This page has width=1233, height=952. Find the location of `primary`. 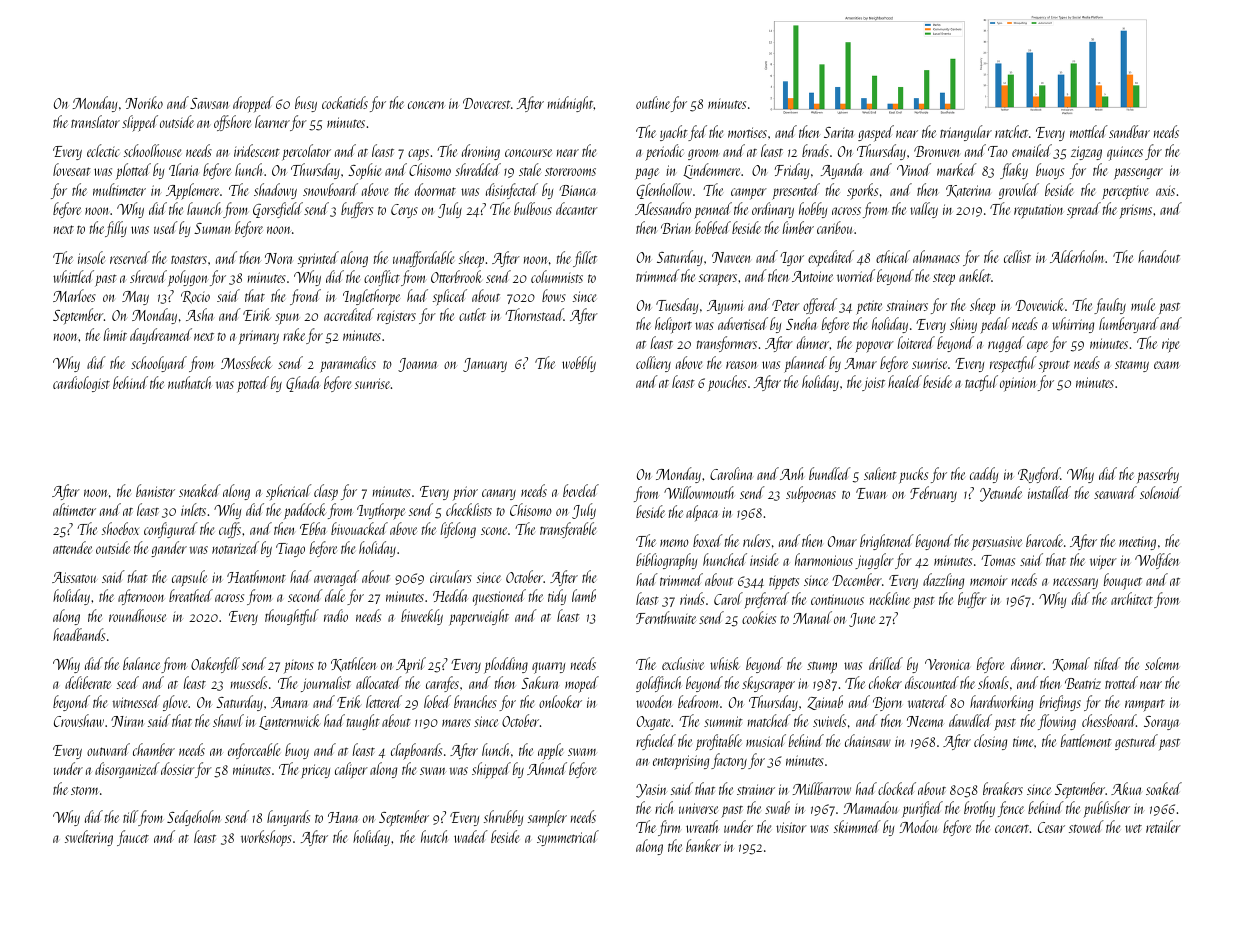

primary is located at coordinates (258, 337).
